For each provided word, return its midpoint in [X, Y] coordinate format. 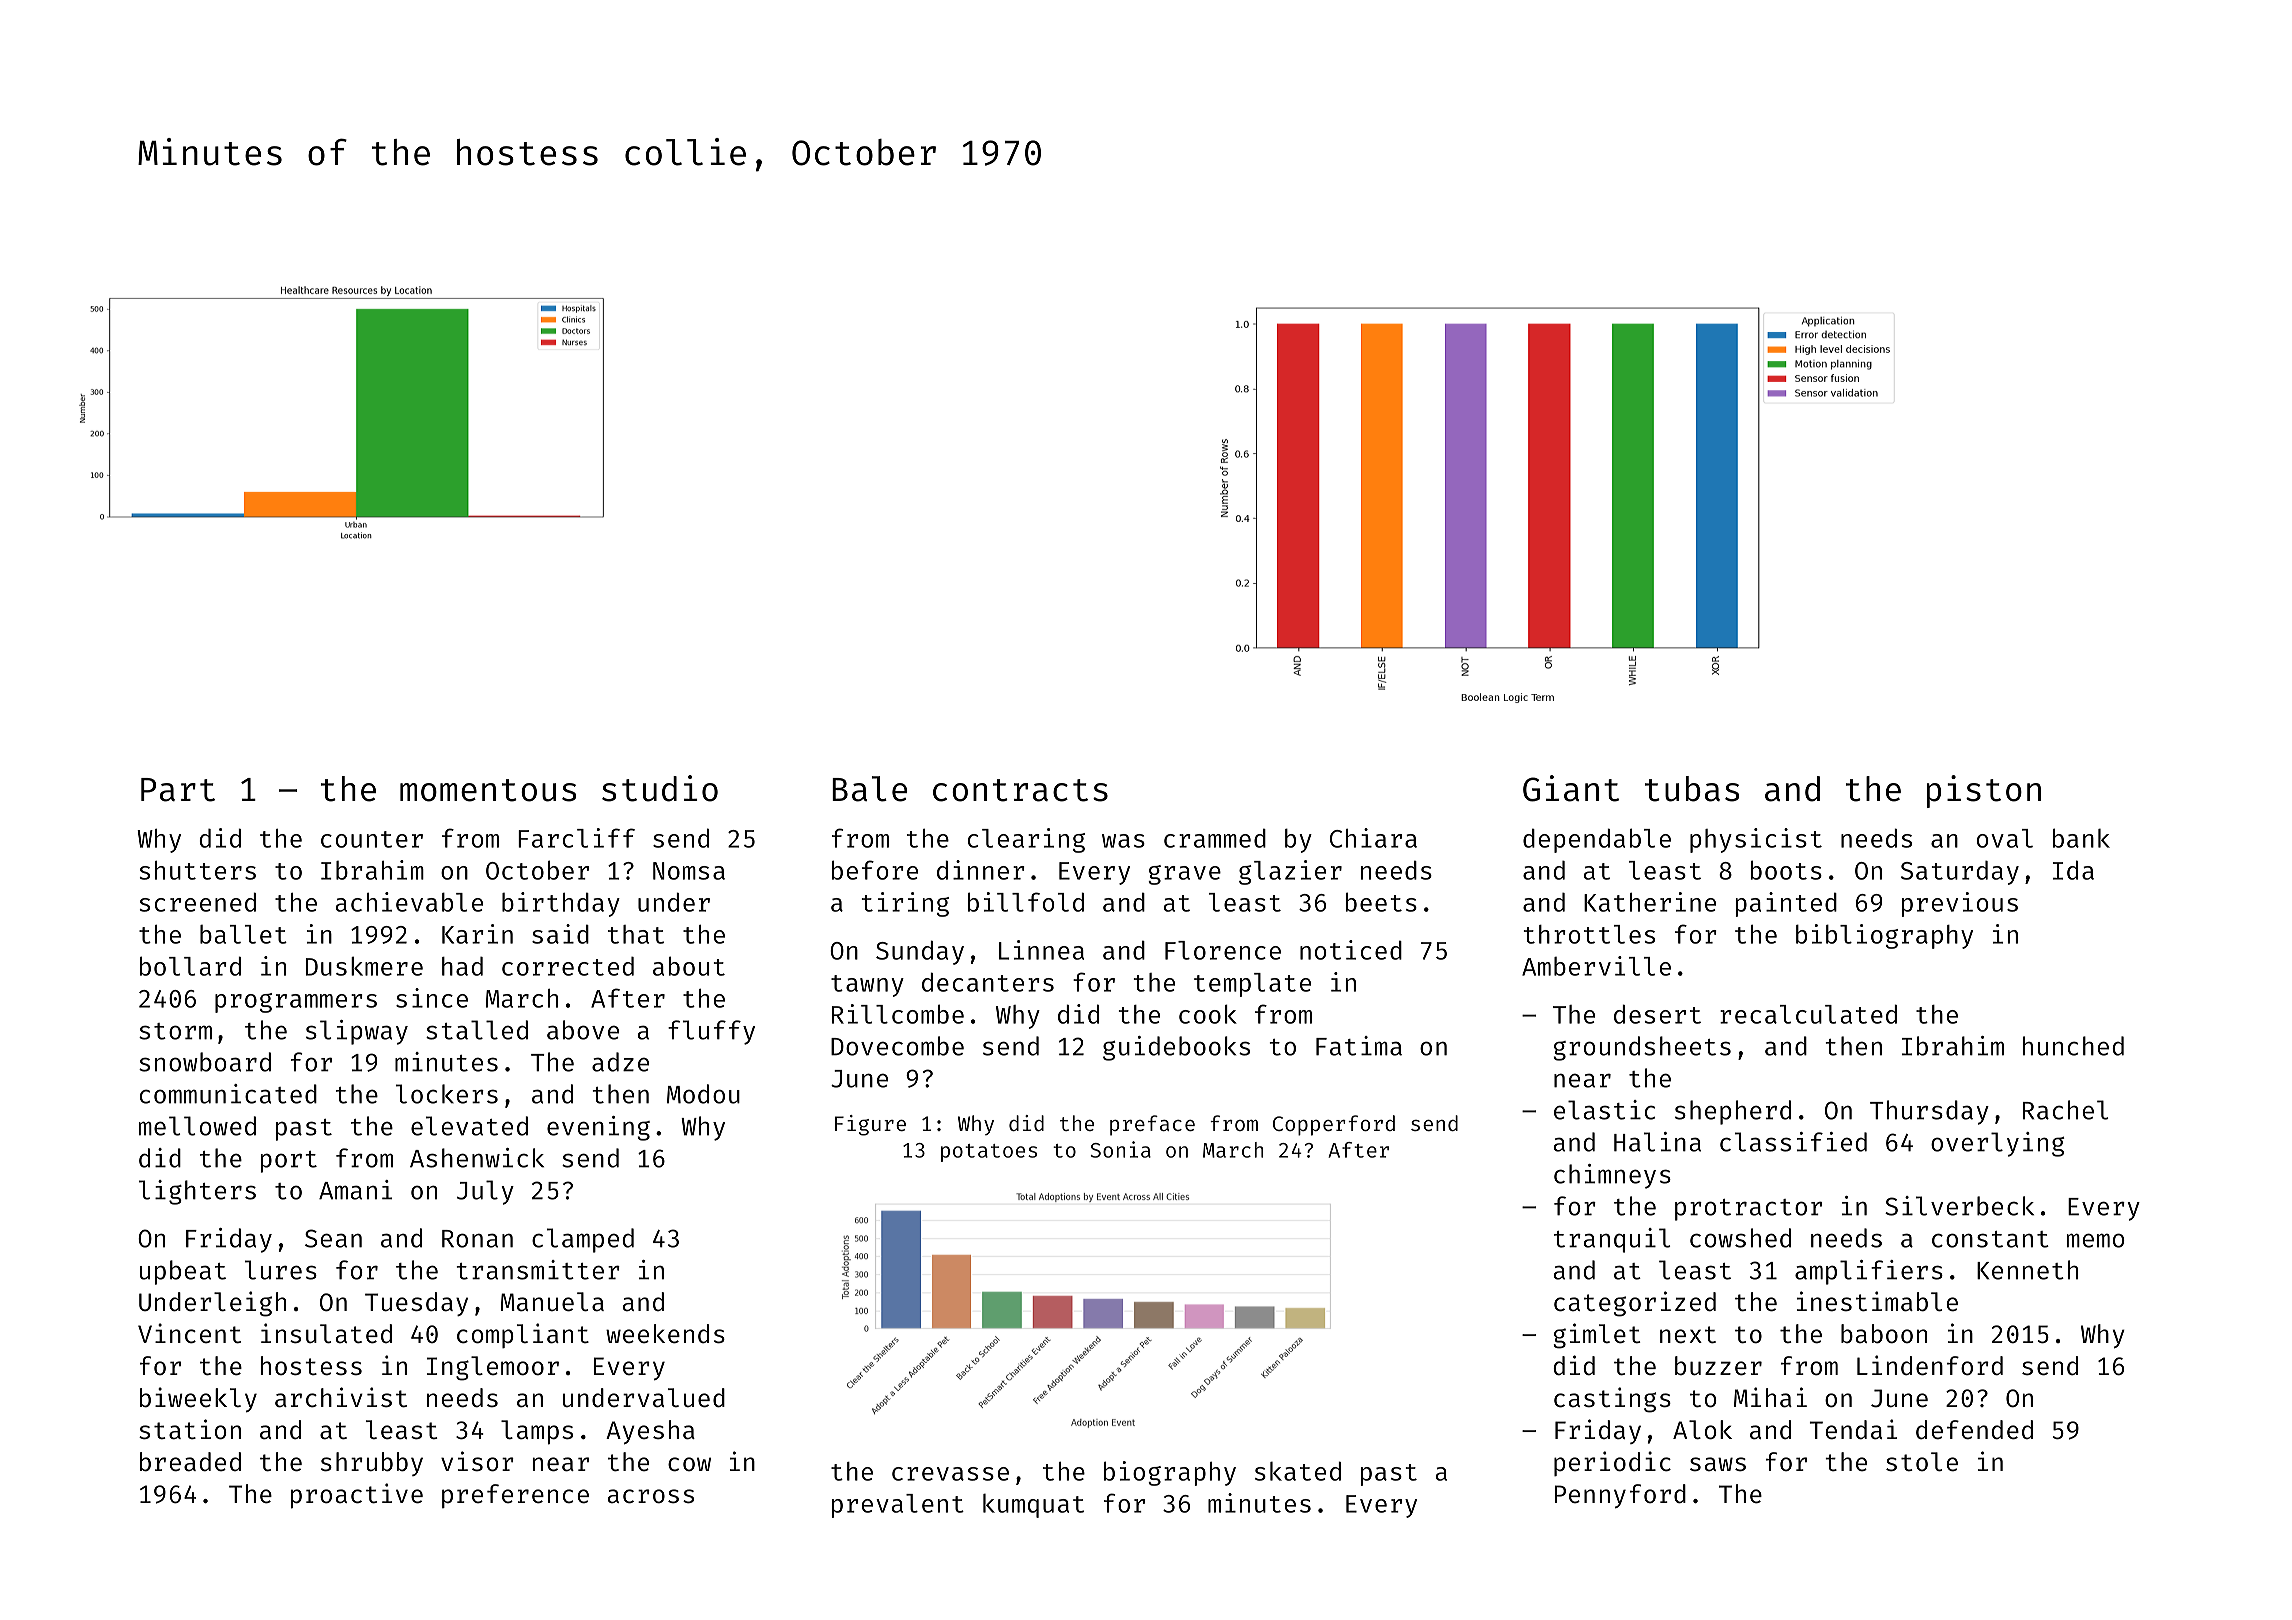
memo [2096, 1240]
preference [515, 1496]
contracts [1020, 790]
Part [178, 790]
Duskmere [364, 966]
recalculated [1808, 1014]
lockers [447, 1094]
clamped [583, 1240]
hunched [2073, 1046]
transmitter [538, 1270]
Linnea [1041, 950]
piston [1984, 791]
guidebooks [1176, 1048]
